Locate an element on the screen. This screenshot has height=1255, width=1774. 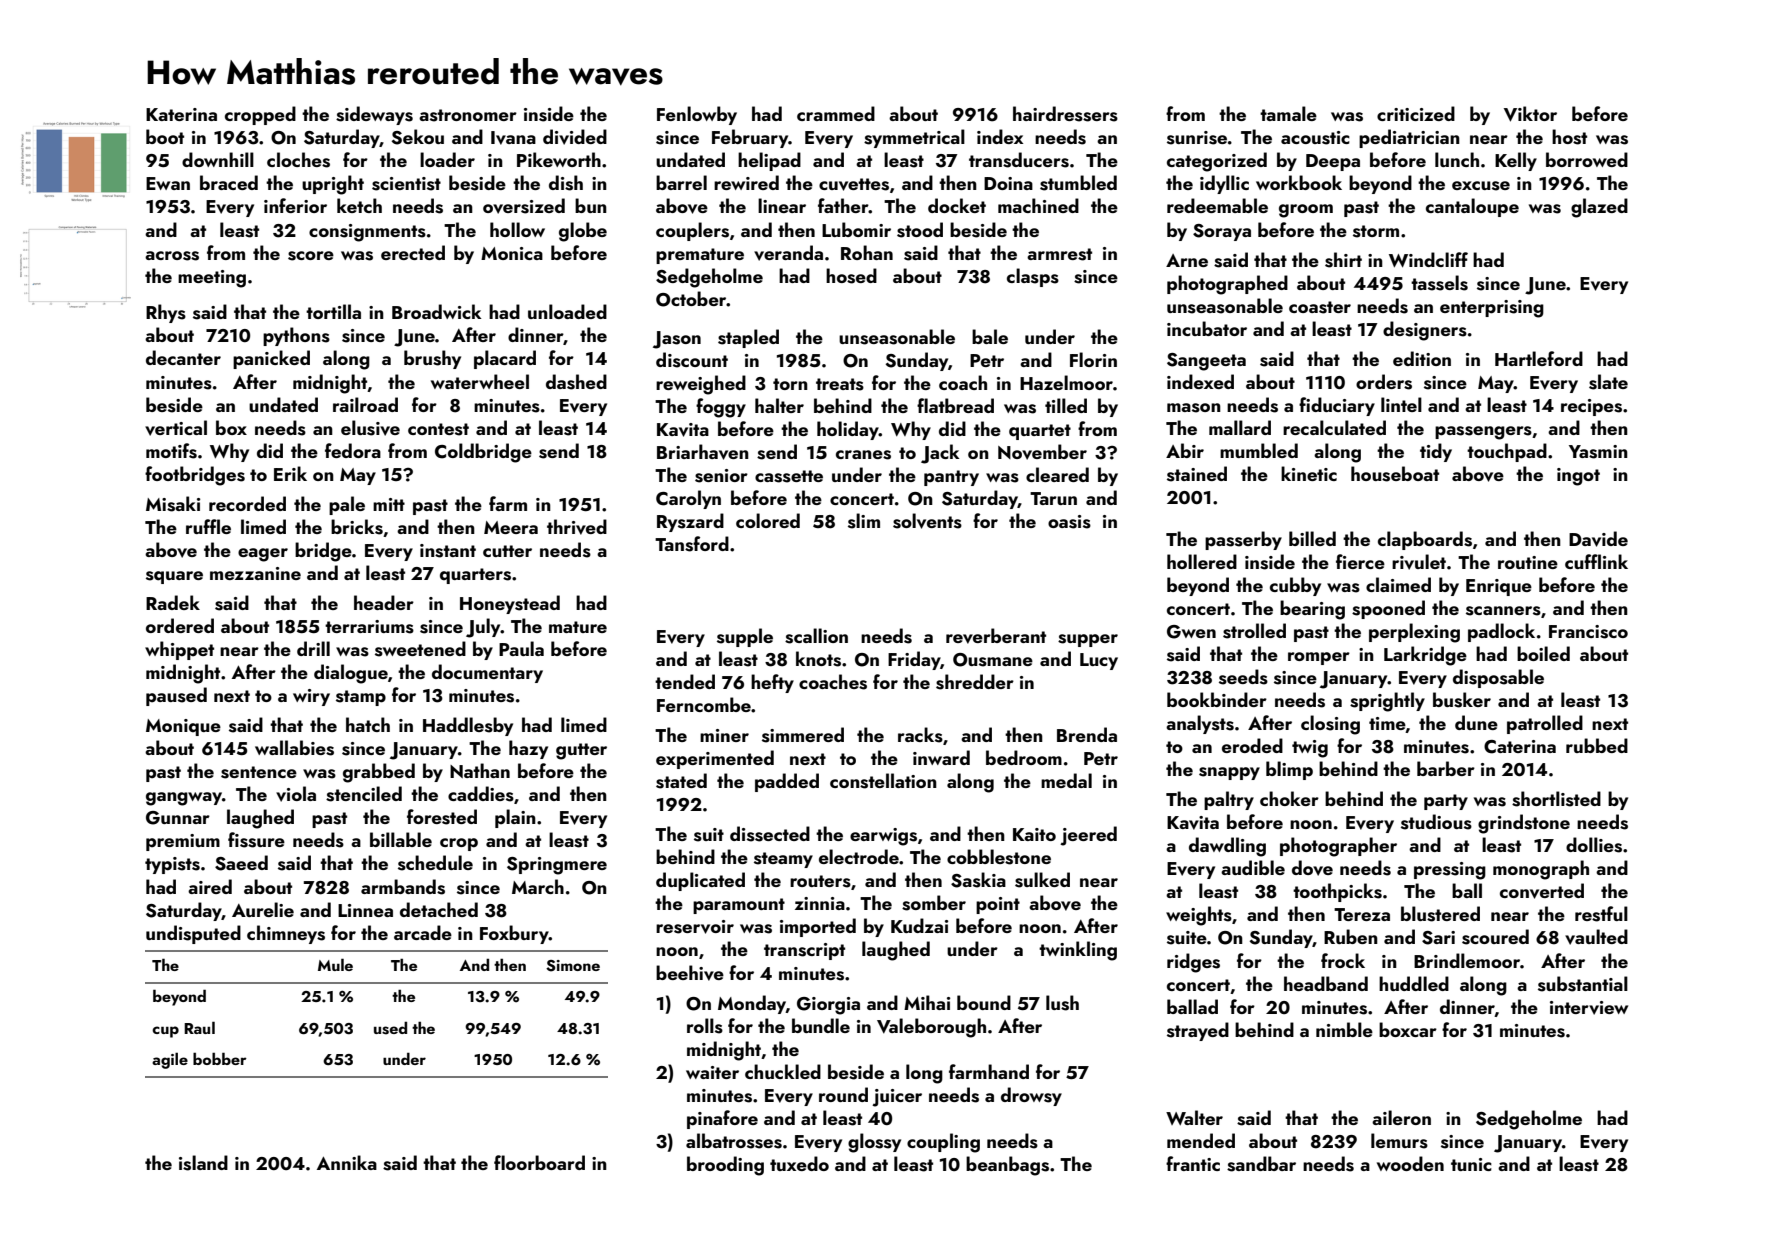
Davide is located at coordinates (1598, 539).
